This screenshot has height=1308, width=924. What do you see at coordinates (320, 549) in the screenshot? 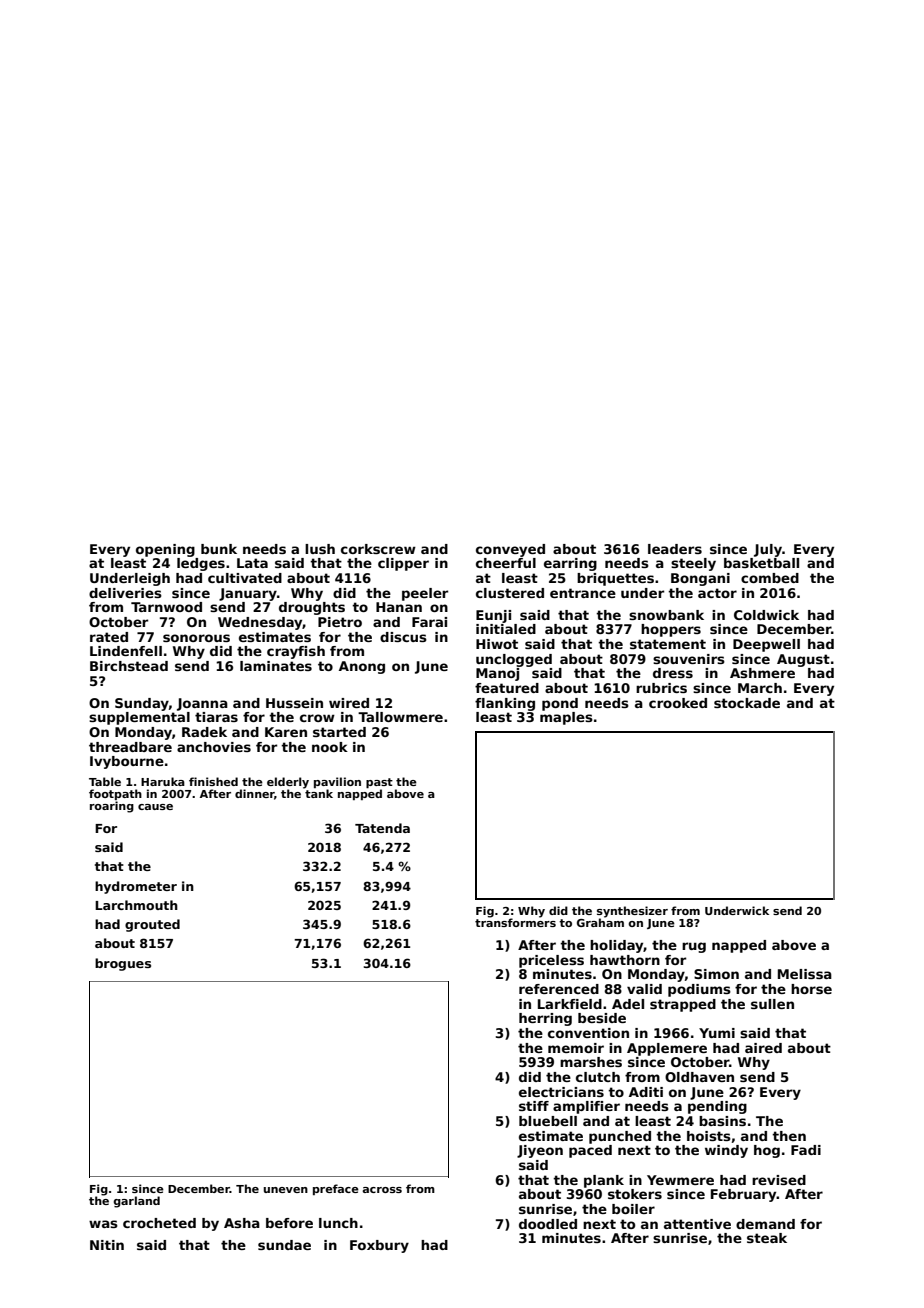
I see `lush` at bounding box center [320, 549].
